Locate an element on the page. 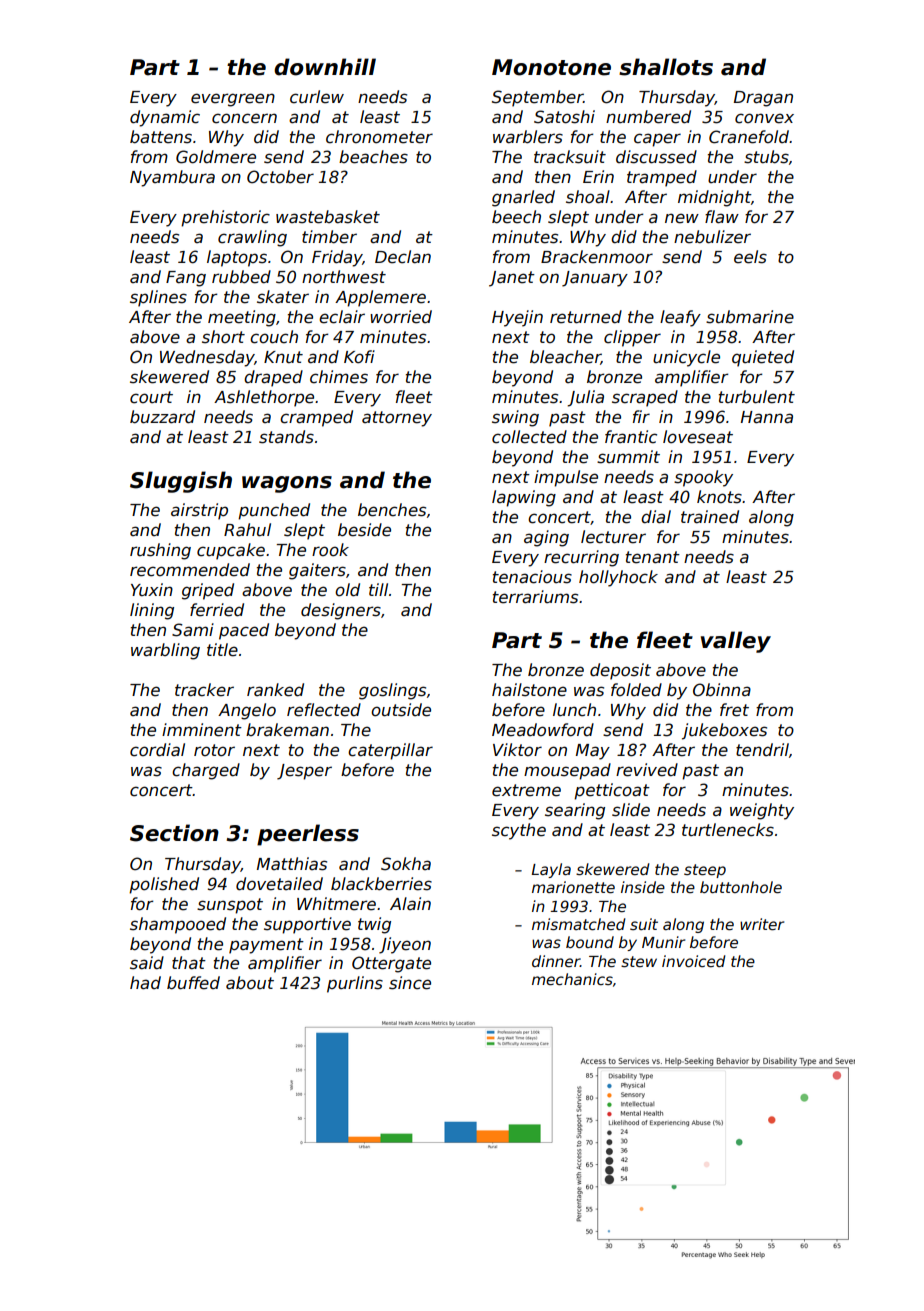 This document has height=1311, width=924. revived is located at coordinates (647, 770).
